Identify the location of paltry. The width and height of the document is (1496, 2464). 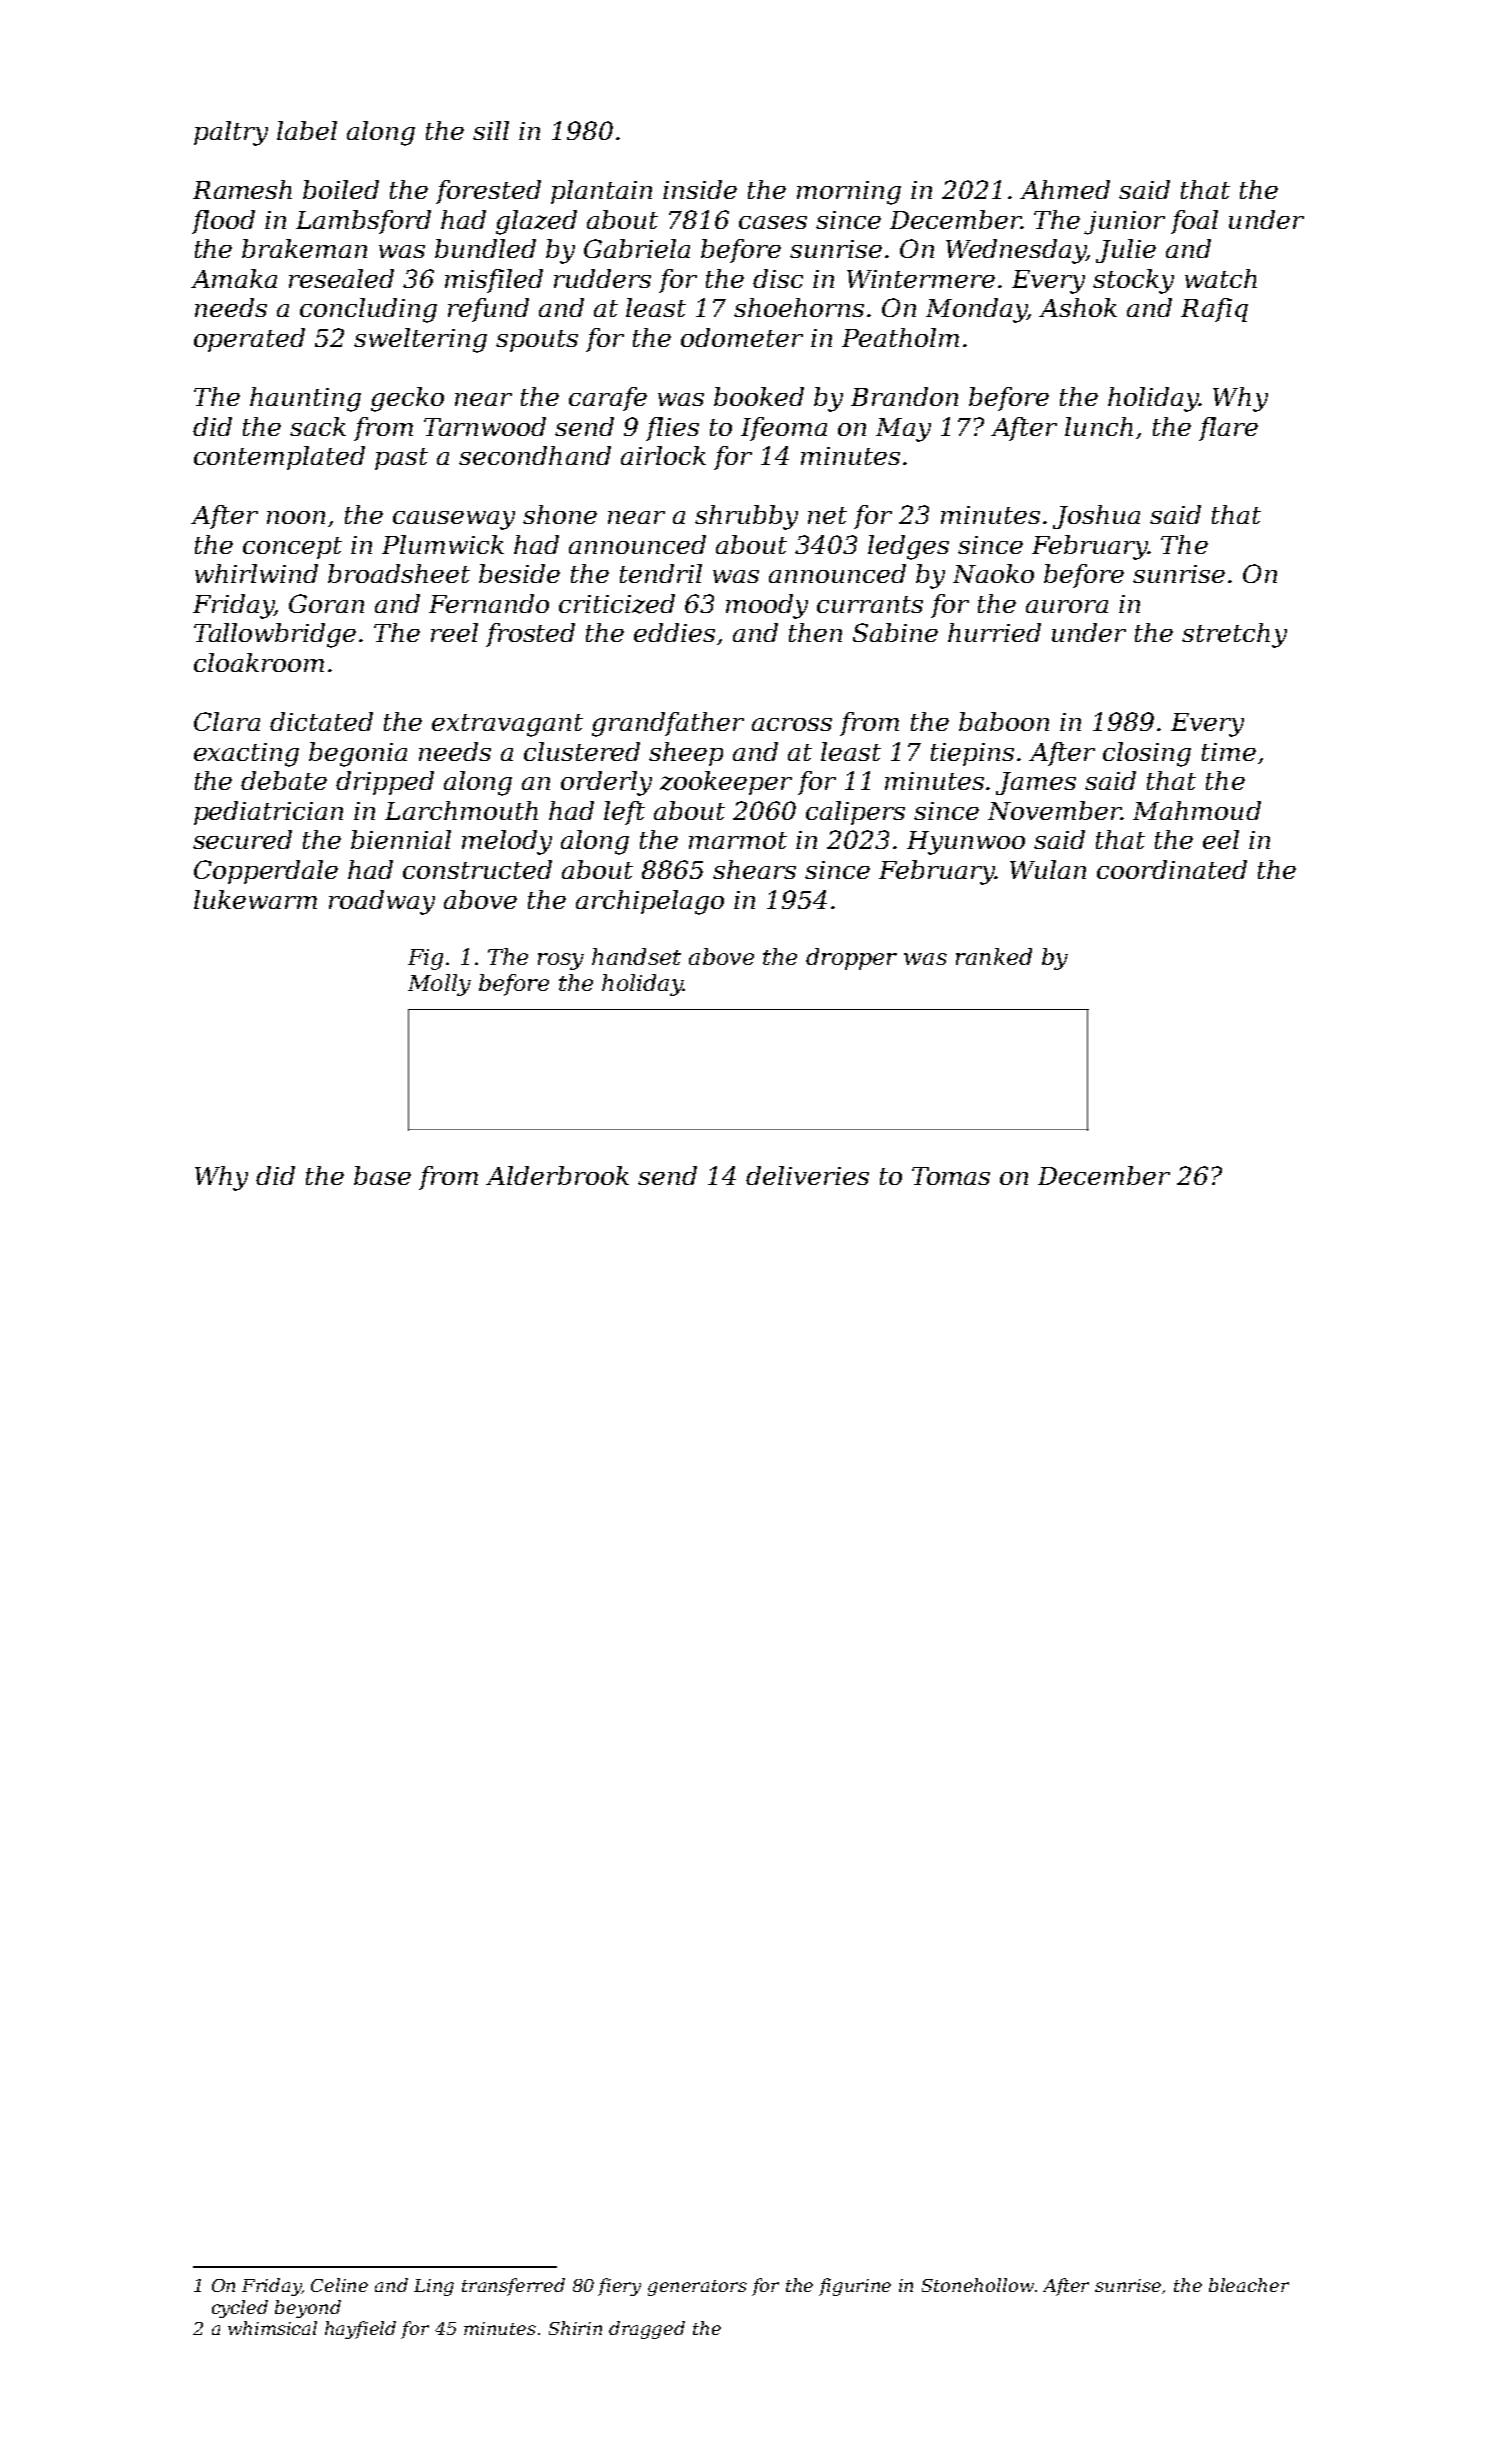
(231, 133).
